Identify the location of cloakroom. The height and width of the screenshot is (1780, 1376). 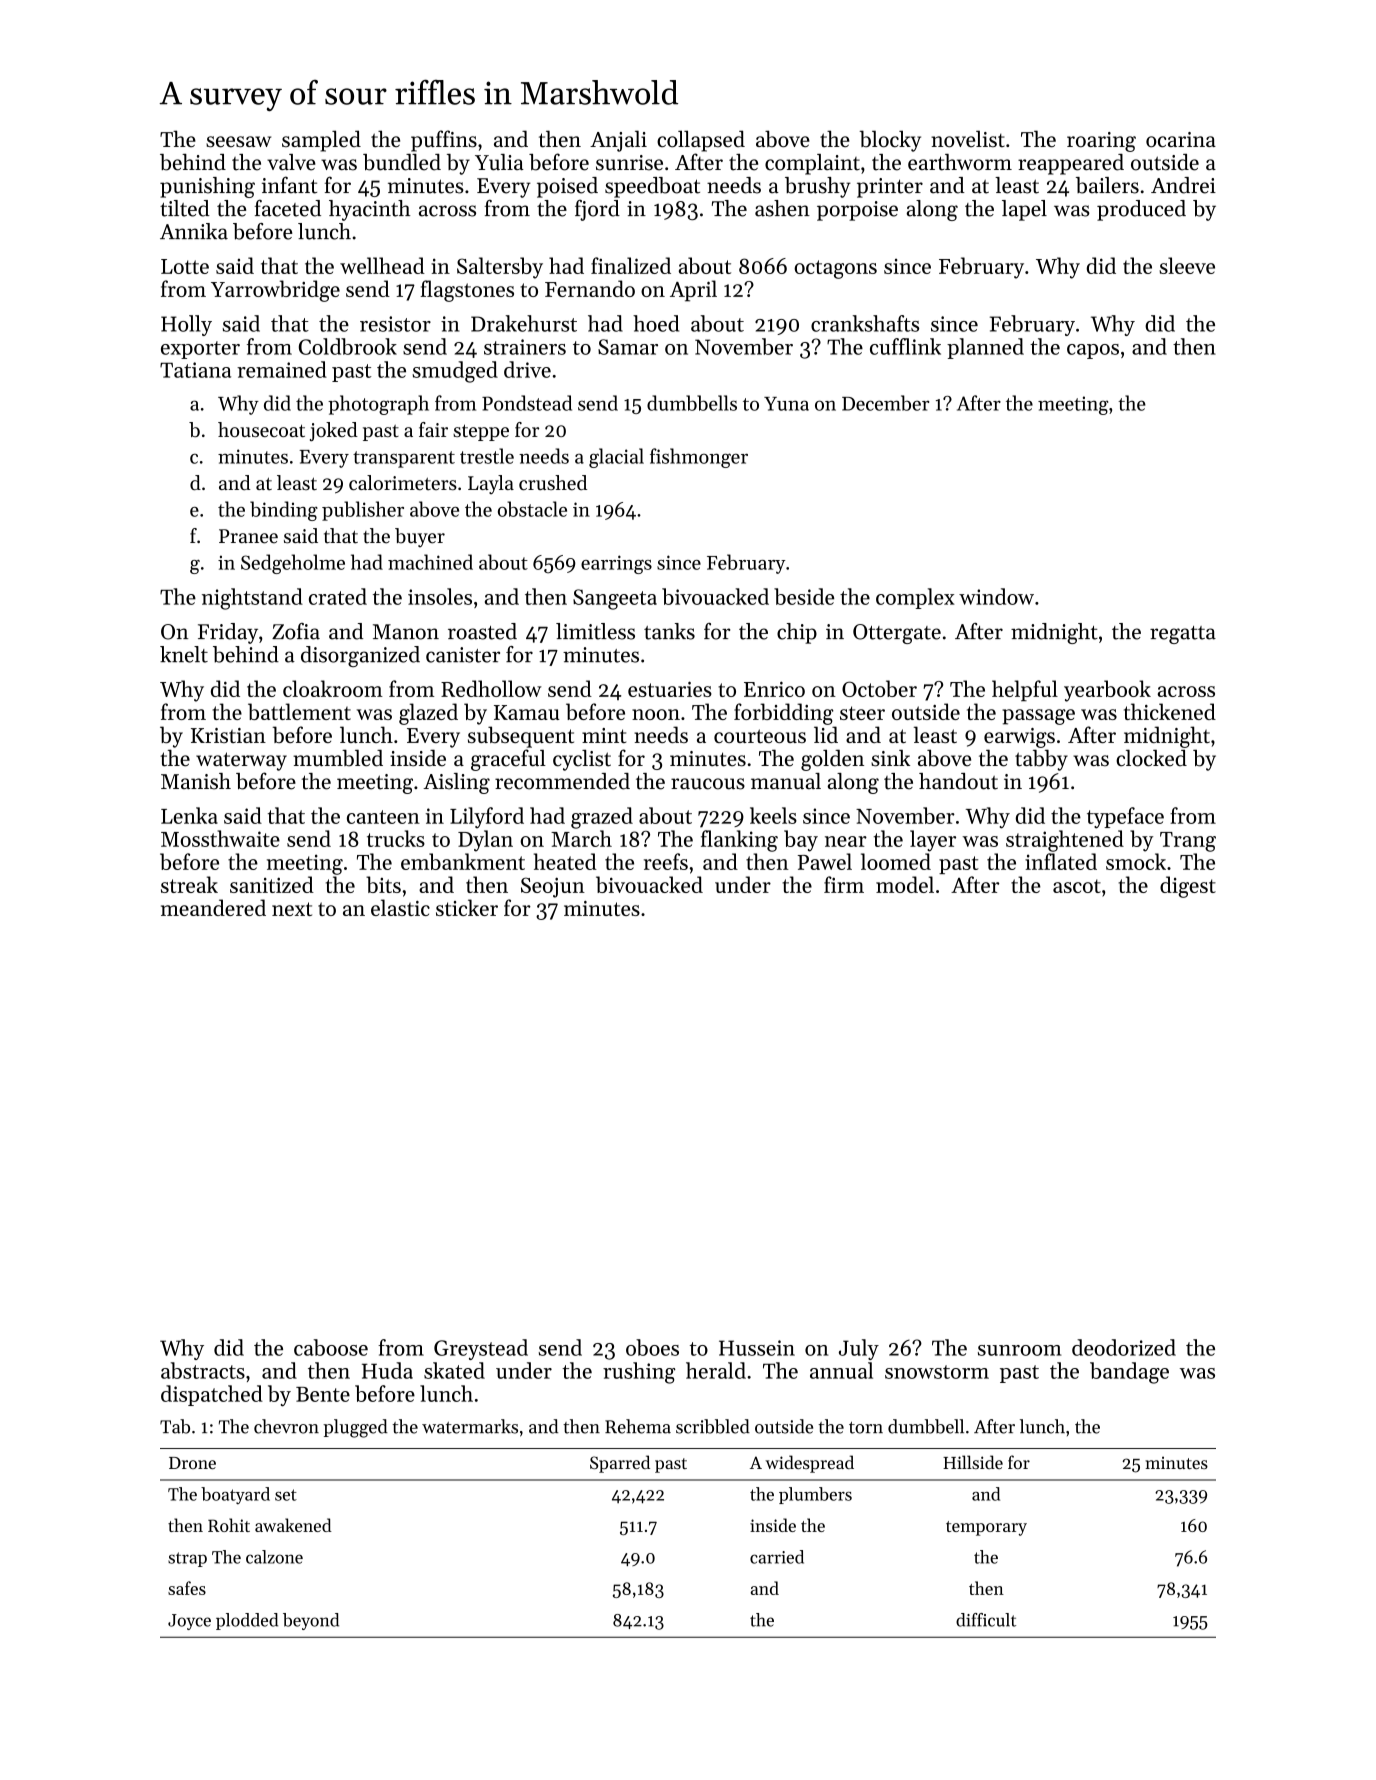
(333, 688).
